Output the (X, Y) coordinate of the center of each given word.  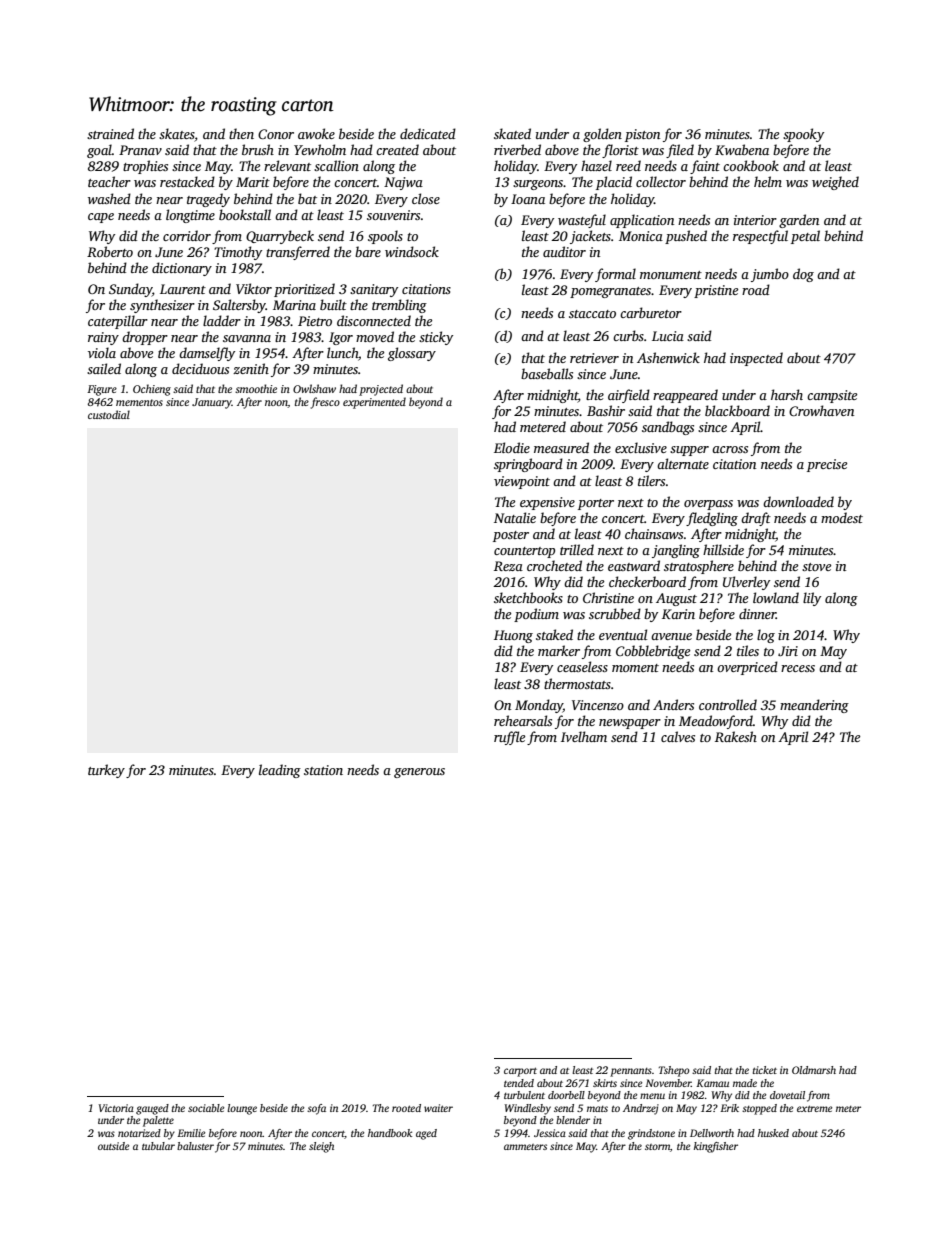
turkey (106, 771)
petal (805, 237)
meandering (814, 706)
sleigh (321, 1147)
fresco (325, 403)
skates (176, 133)
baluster (195, 1146)
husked (773, 1133)
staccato (592, 314)
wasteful (582, 221)
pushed (686, 237)
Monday (539, 706)
